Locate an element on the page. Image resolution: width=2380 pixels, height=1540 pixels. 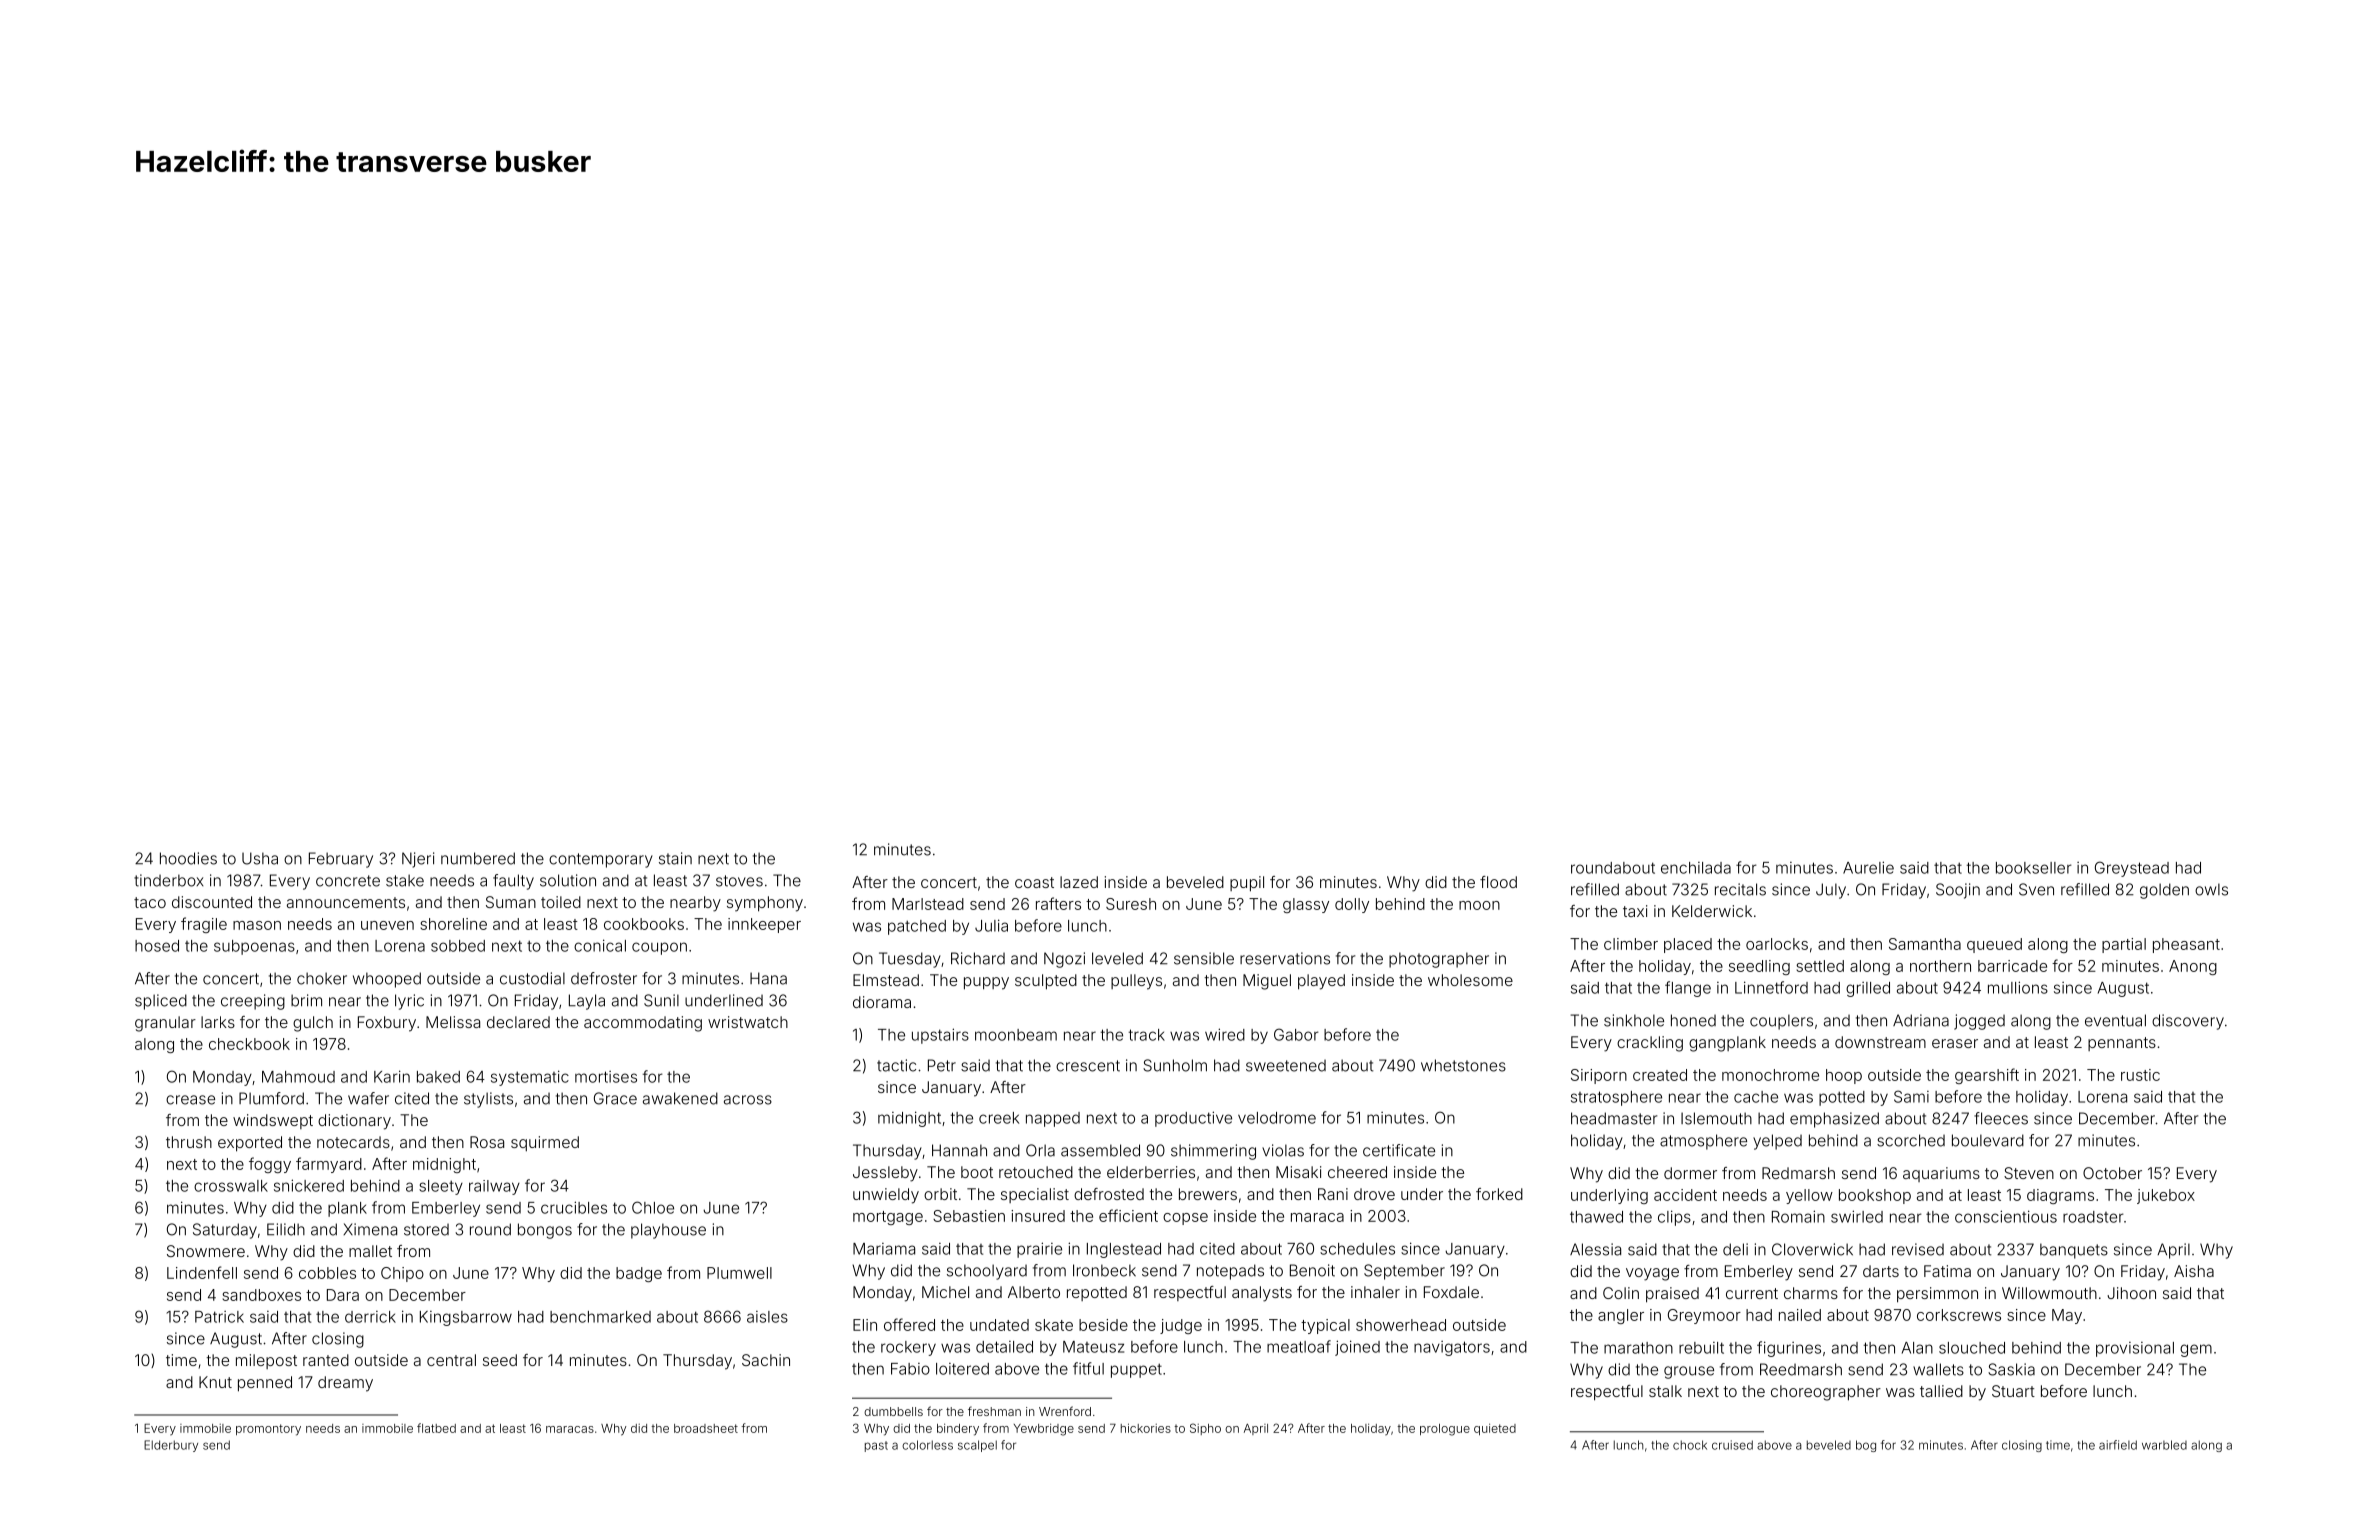
showerhead is located at coordinates (1401, 1325).
